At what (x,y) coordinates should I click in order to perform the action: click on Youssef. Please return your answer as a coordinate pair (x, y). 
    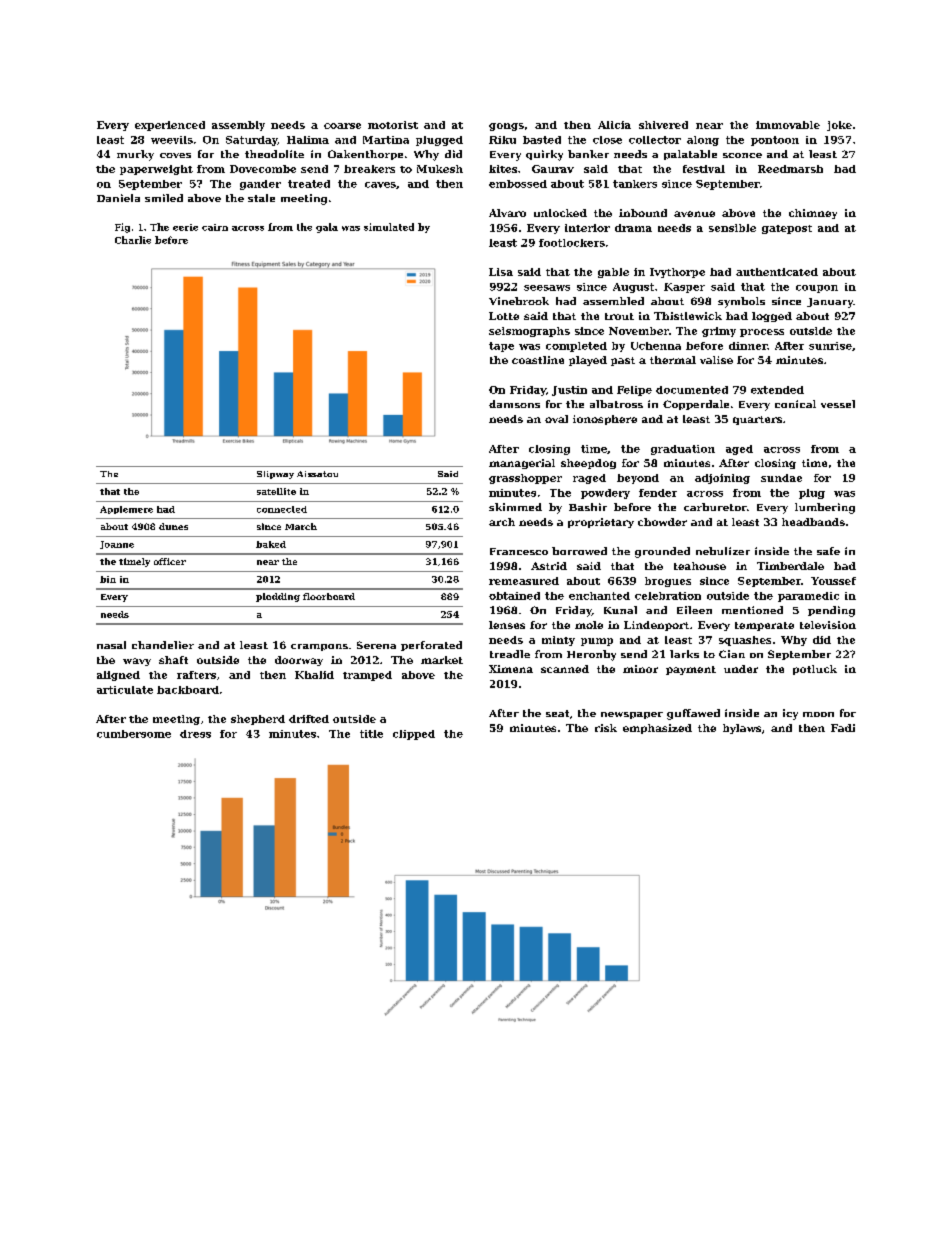
    Looking at the image, I should click on (833, 581).
